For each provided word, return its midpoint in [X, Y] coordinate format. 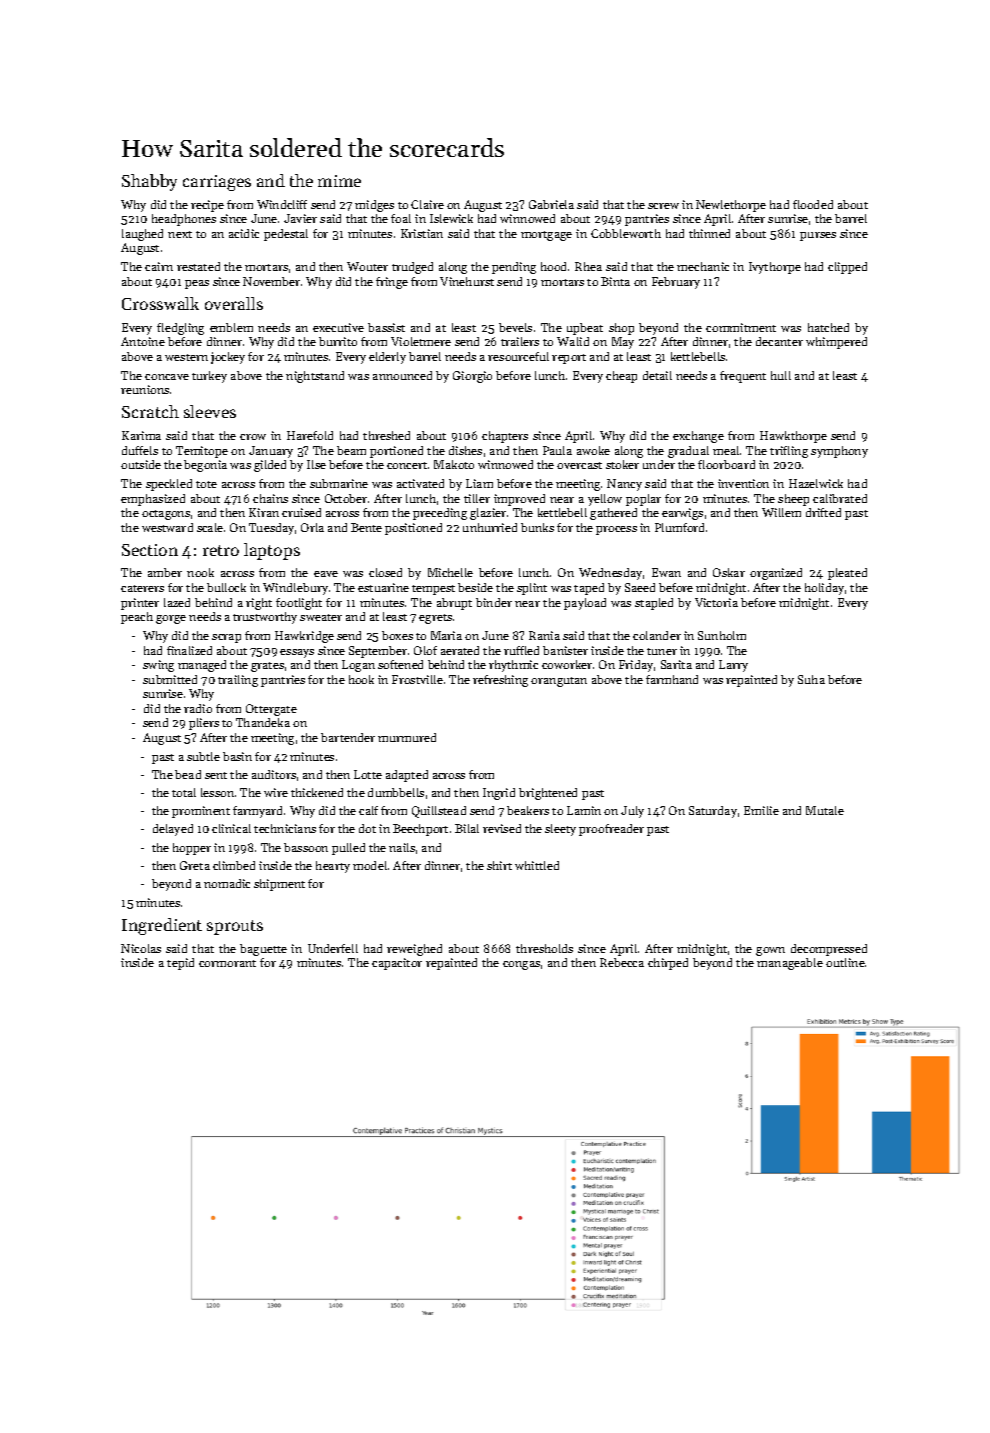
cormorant [227, 963]
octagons [166, 515]
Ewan [666, 572]
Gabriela [551, 204]
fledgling [180, 329]
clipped [847, 268]
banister [565, 650]
